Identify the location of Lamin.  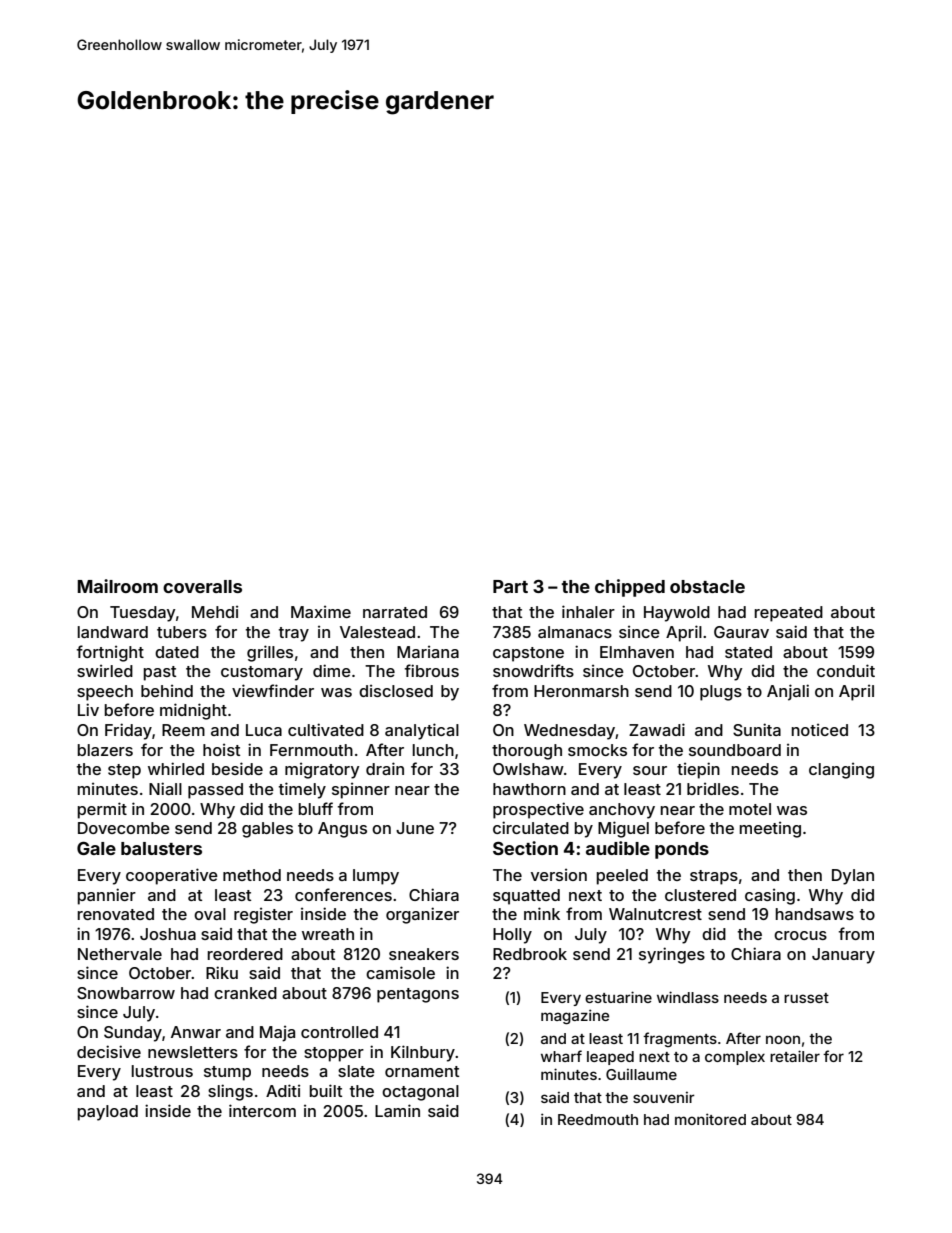
(397, 1110).
